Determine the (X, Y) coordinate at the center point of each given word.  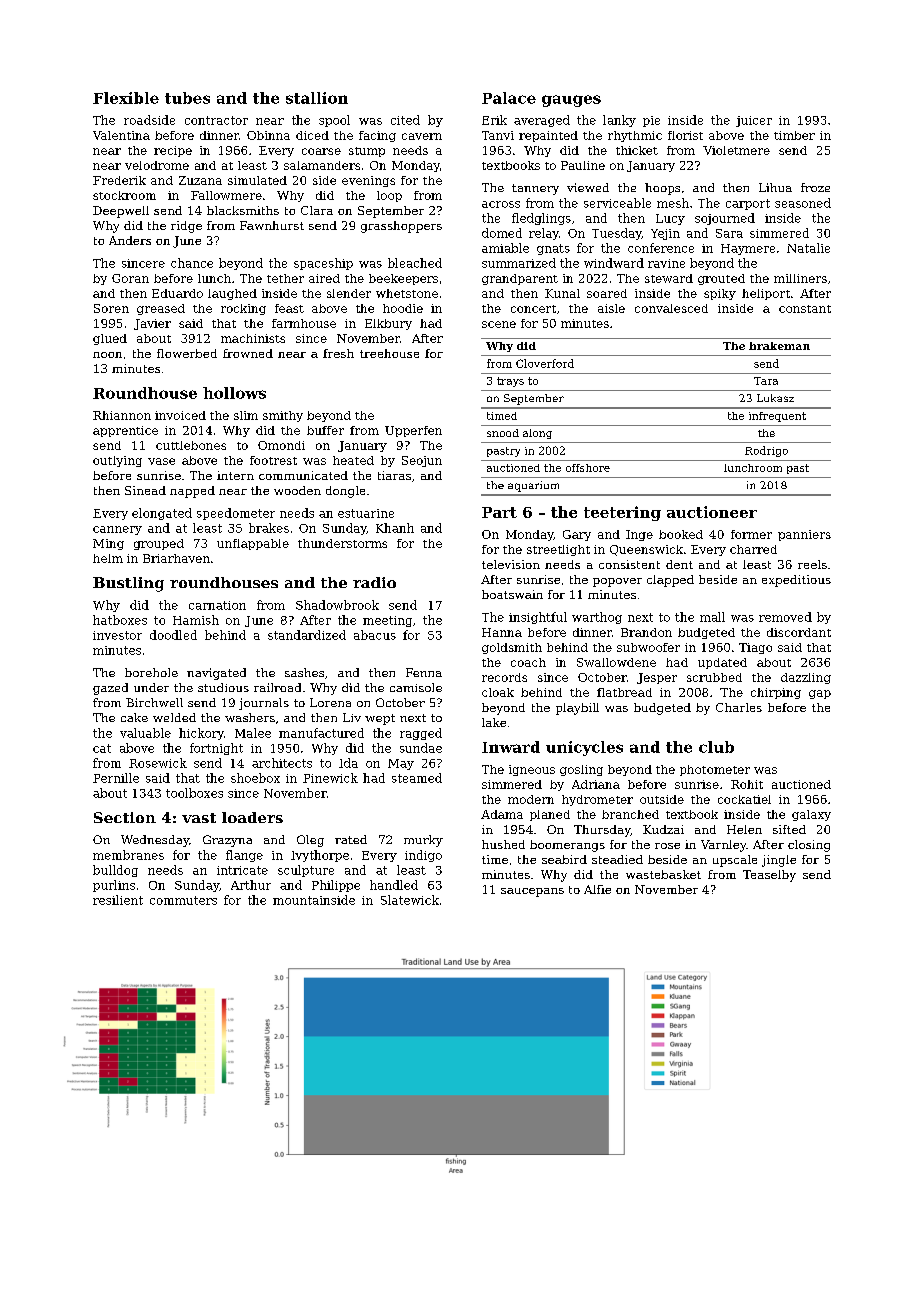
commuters (183, 900)
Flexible (126, 98)
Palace (509, 98)
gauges (571, 101)
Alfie (597, 889)
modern (531, 799)
